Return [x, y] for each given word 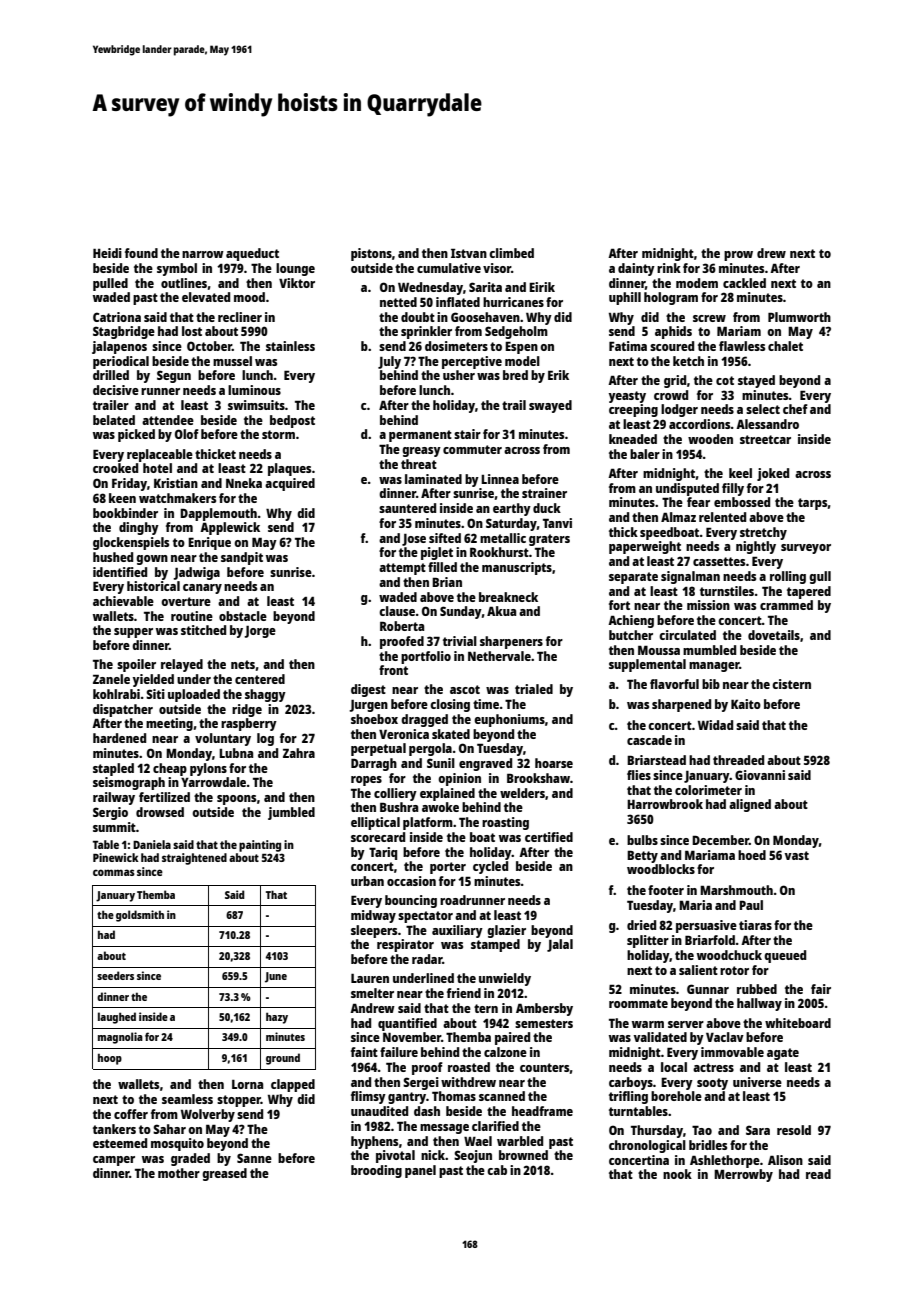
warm [648, 1024]
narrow [203, 254]
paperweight [645, 547]
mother [179, 1173]
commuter [472, 449]
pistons [371, 254]
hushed [113, 557]
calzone [505, 1052]
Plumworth [799, 317]
